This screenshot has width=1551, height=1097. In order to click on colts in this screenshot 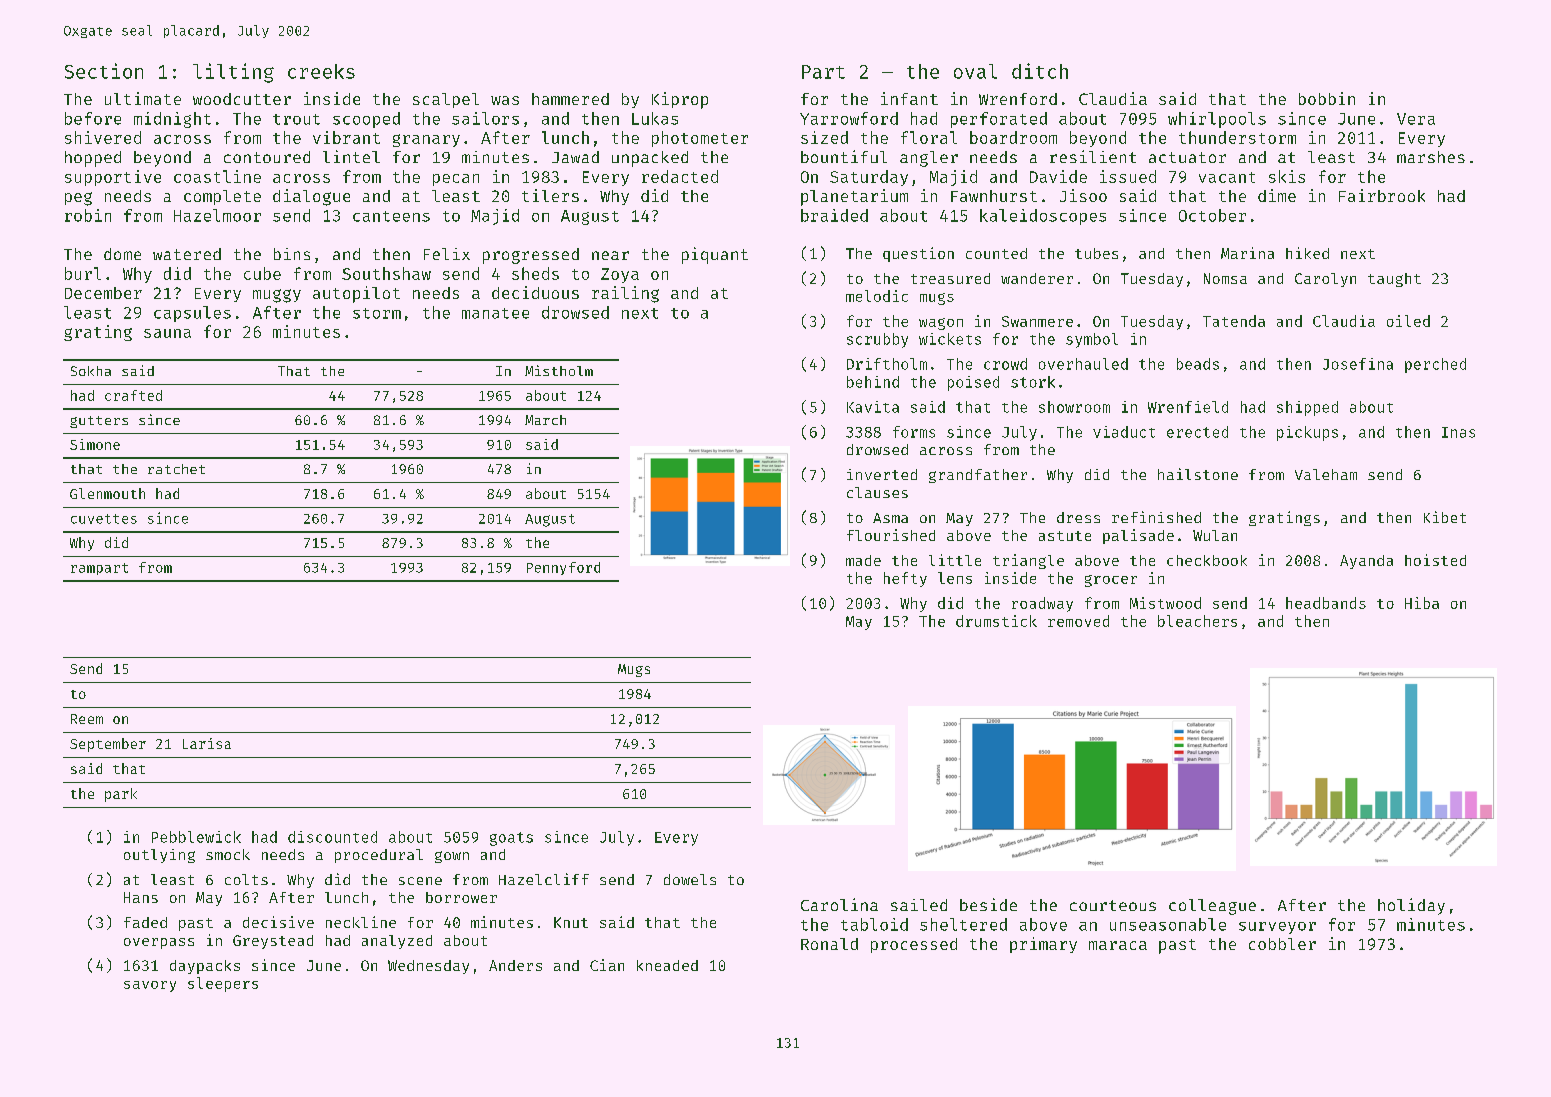, I will do `click(246, 879)`.
